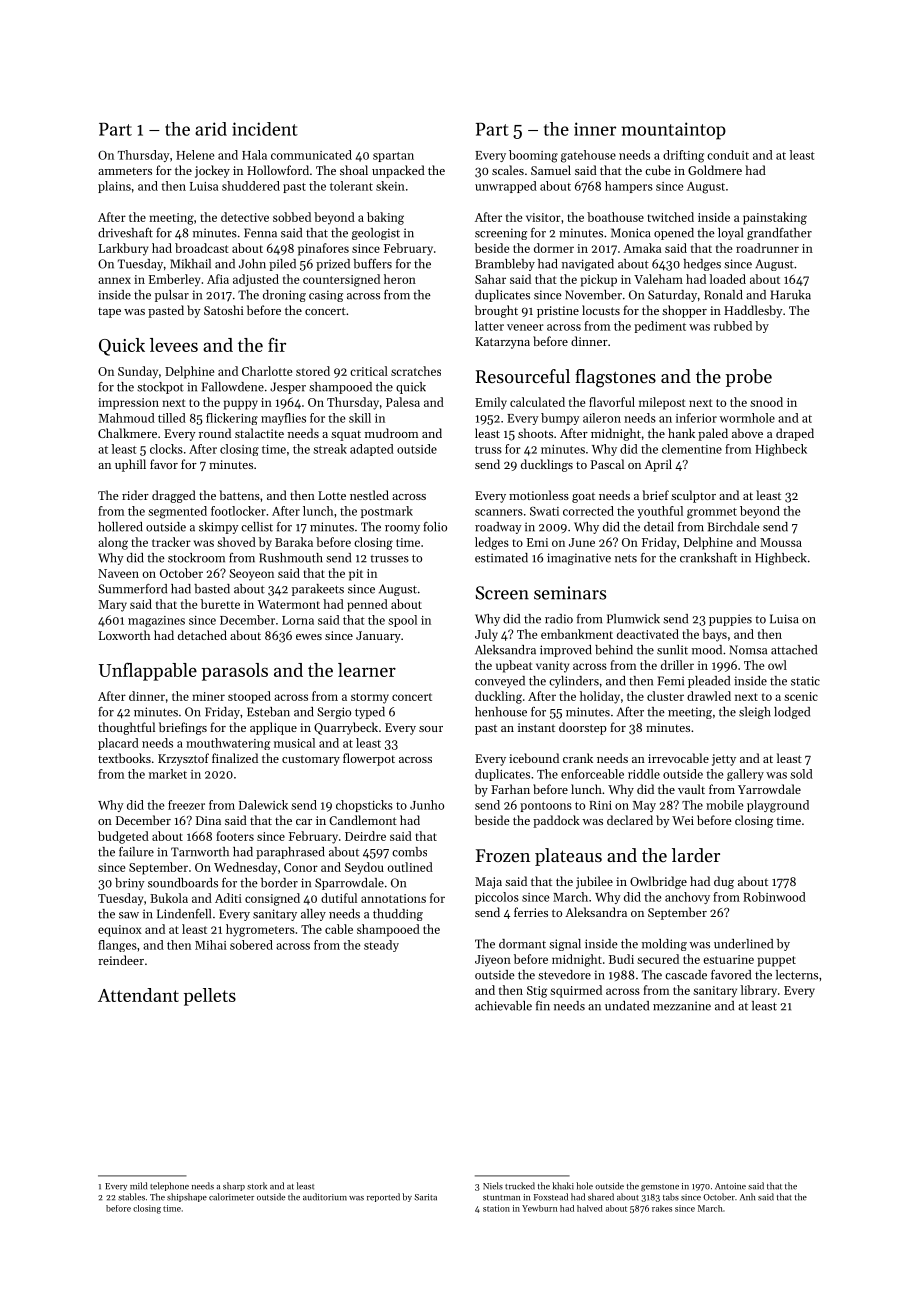  I want to click on scanners, so click(499, 512).
